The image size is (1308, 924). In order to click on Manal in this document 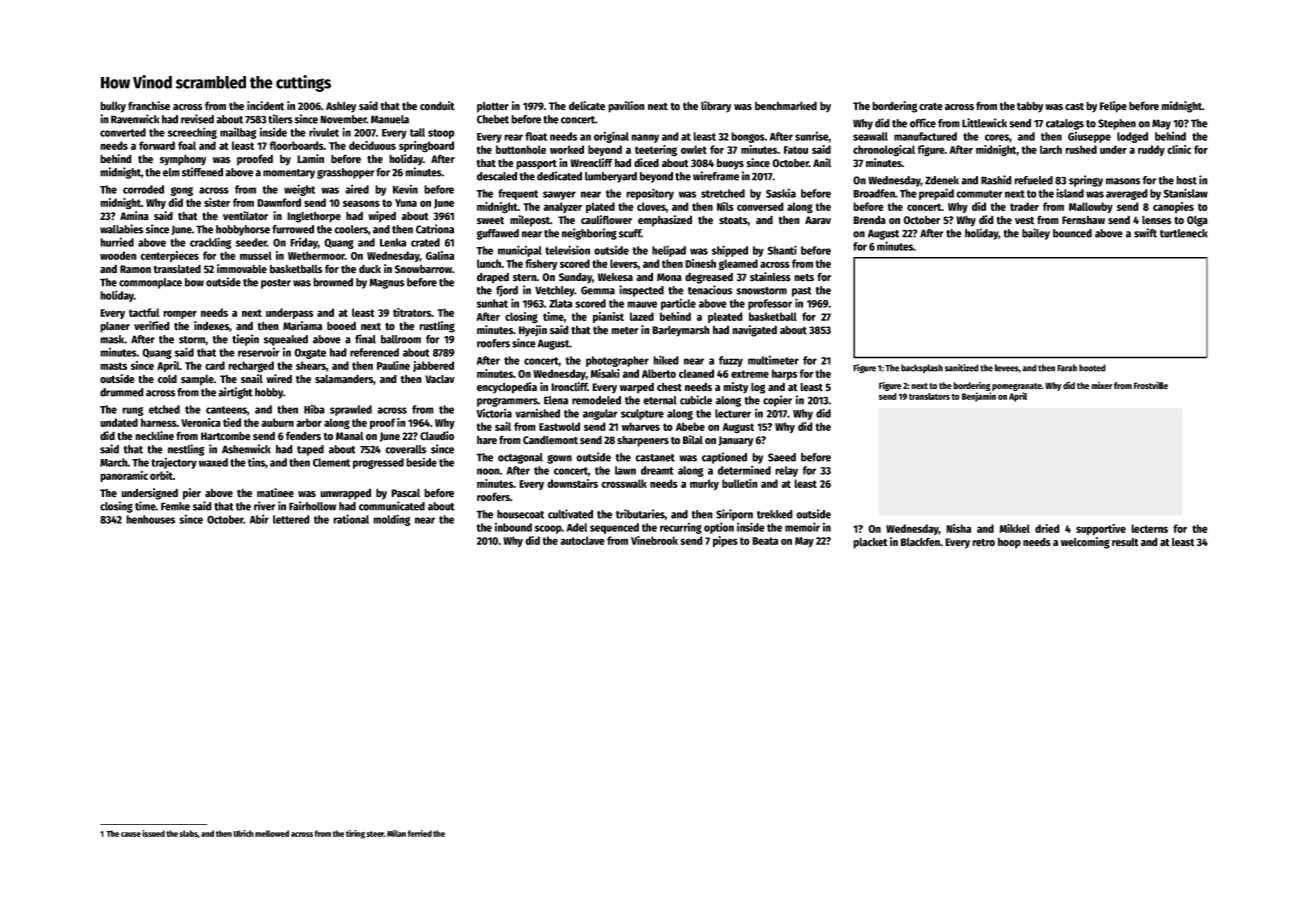, I will do `click(349, 436)`.
